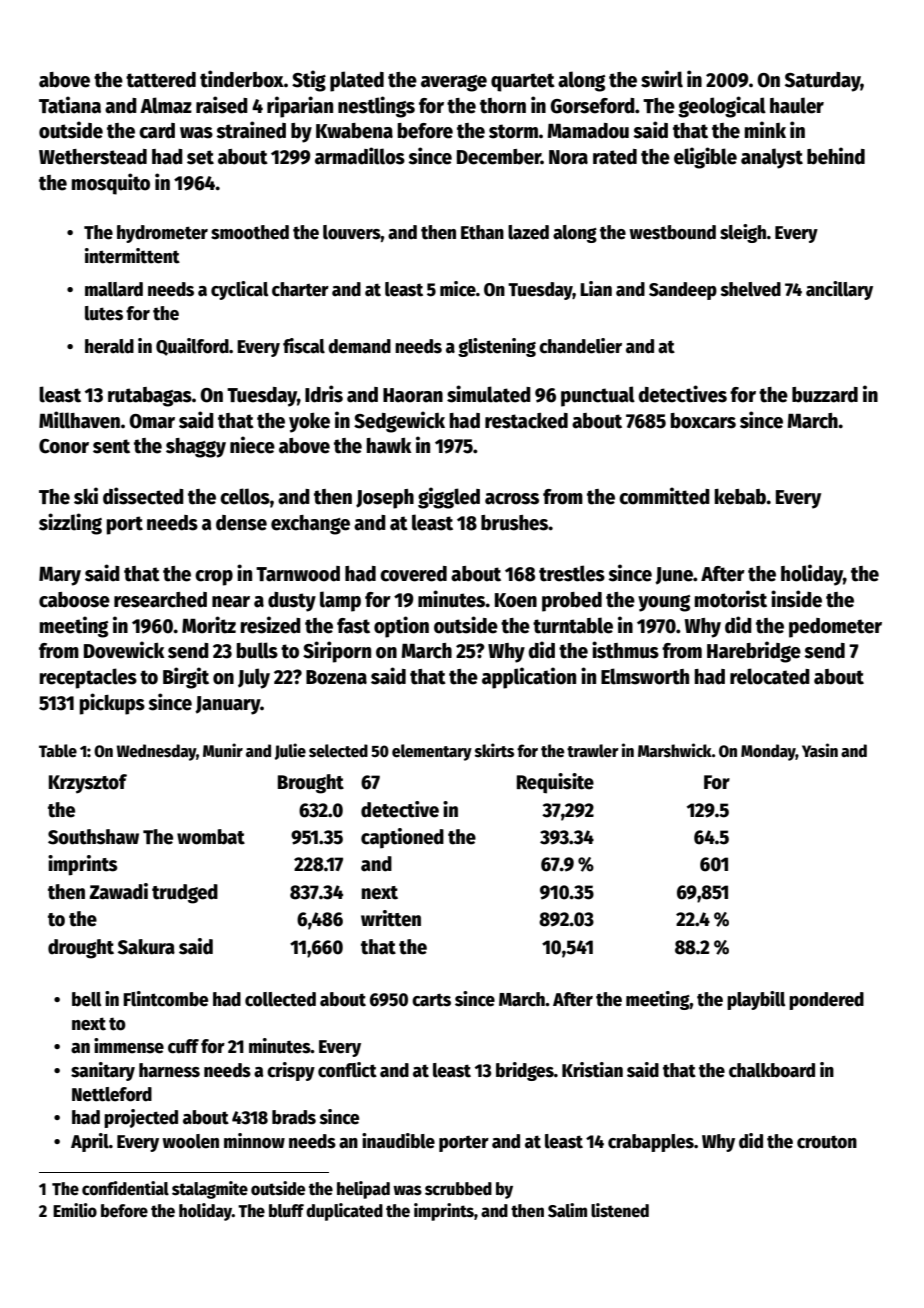 The image size is (924, 1308). I want to click on behind, so click(836, 156).
